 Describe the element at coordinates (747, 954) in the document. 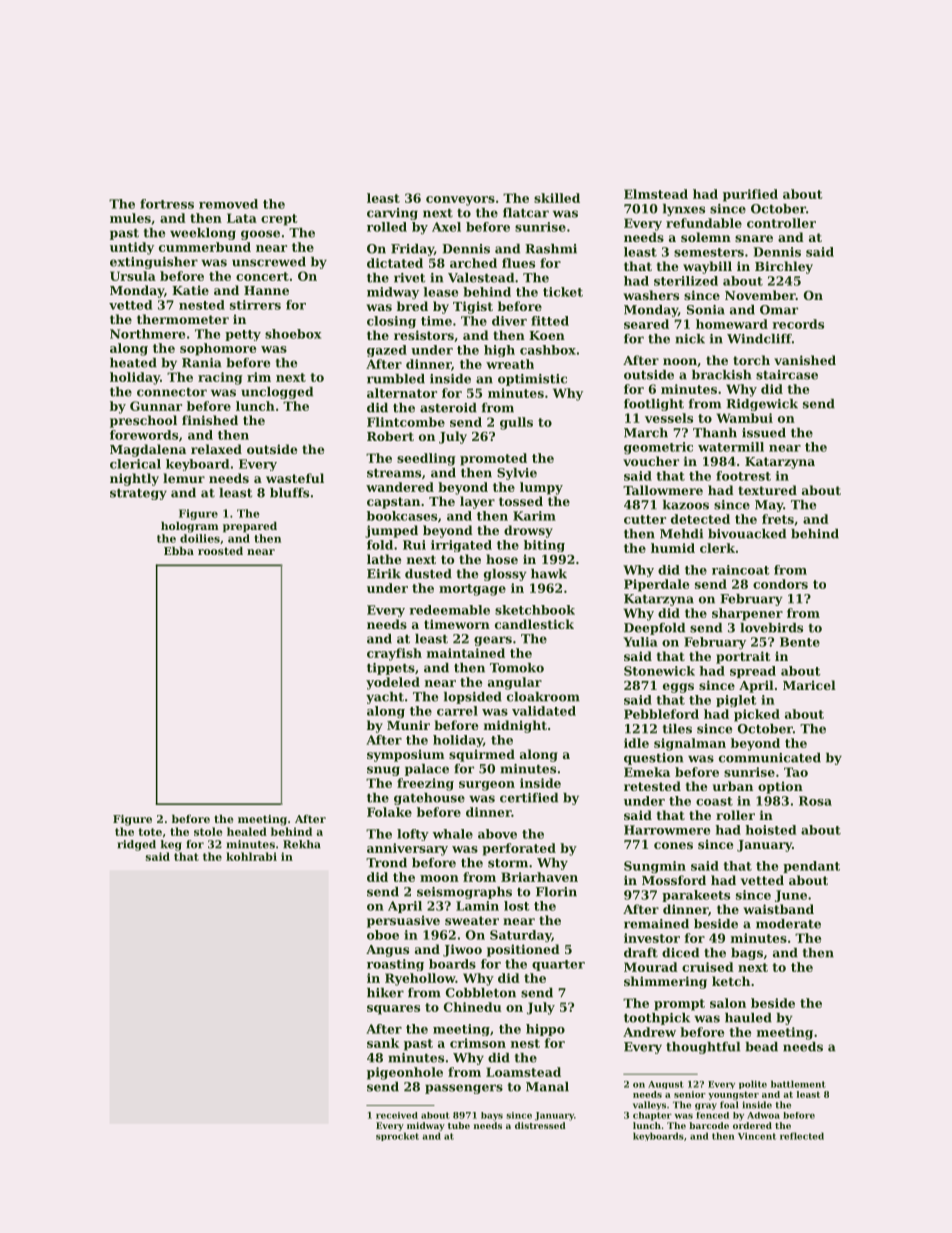

I see `bags` at that location.
